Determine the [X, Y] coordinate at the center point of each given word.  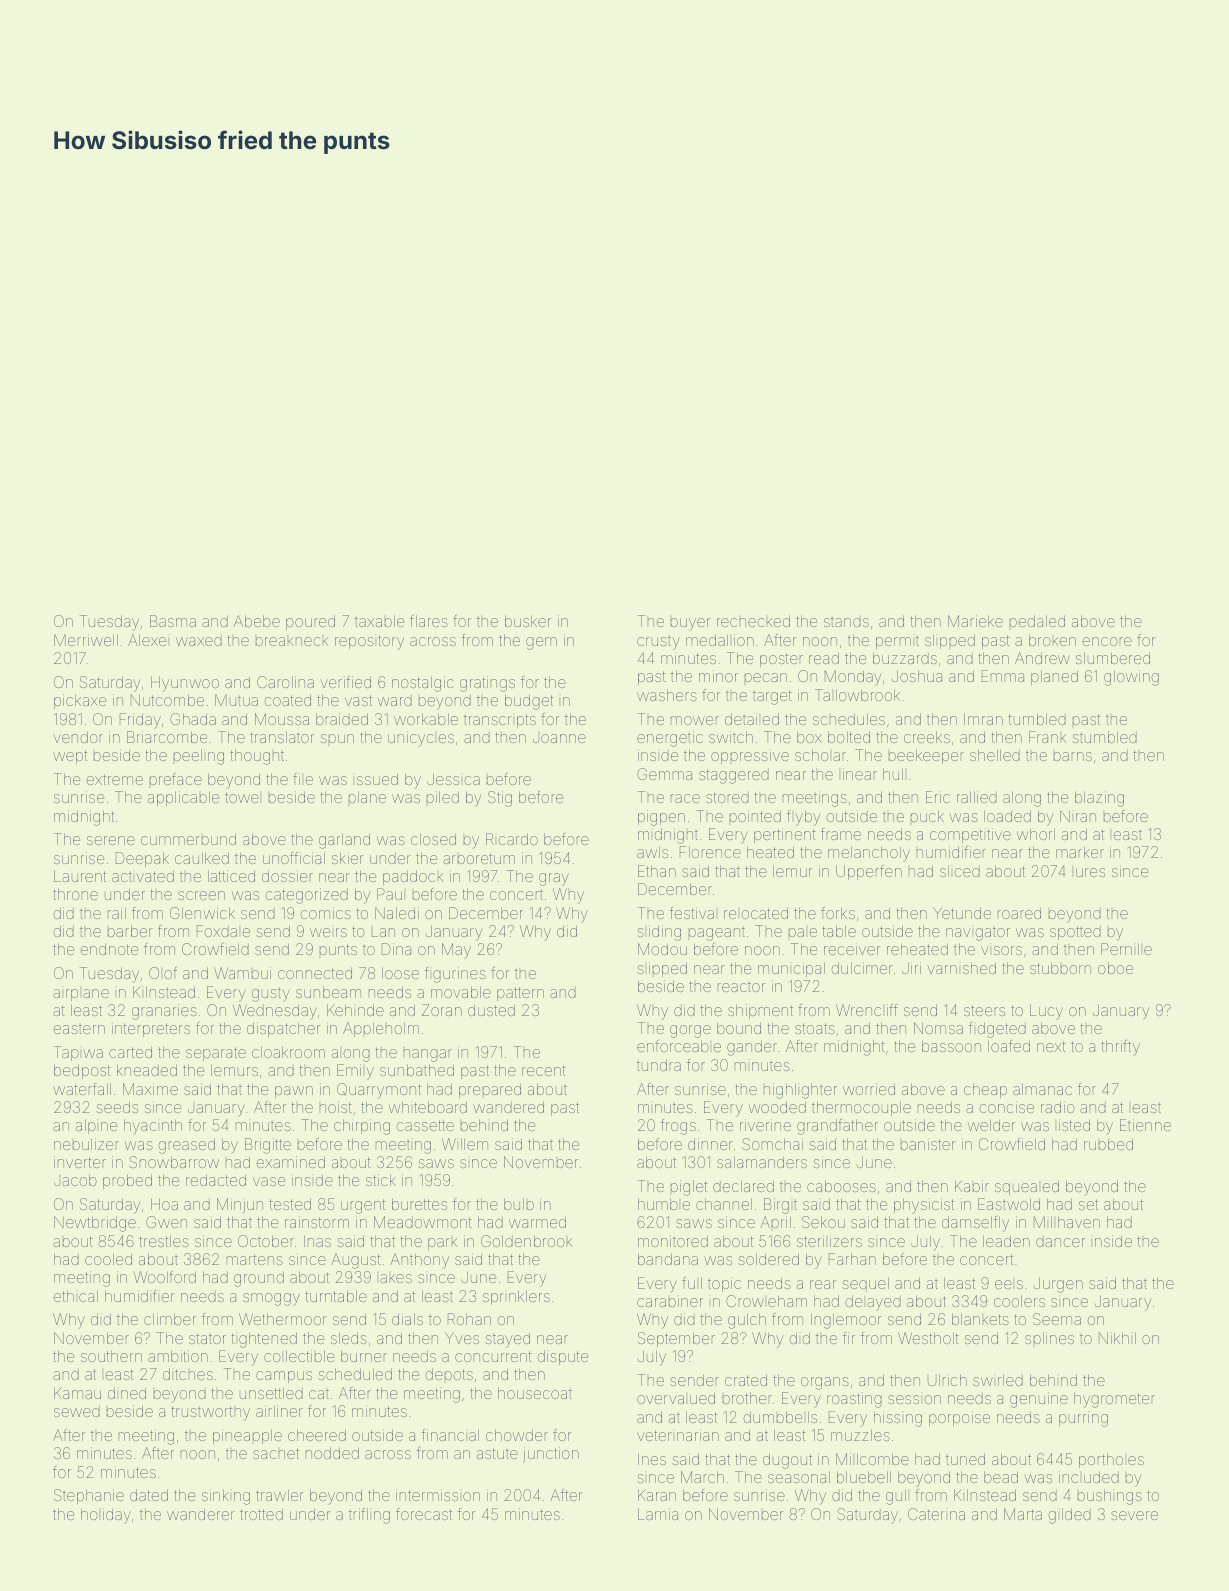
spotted [1075, 933]
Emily [355, 1072]
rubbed [1108, 1144]
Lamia [658, 1514]
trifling [369, 1516]
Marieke [975, 621]
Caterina [936, 1514]
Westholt [928, 1338]
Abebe [257, 621]
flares [429, 621]
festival [692, 913]
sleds [349, 1338]
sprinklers [516, 1297]
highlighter [800, 1091]
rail [117, 913]
